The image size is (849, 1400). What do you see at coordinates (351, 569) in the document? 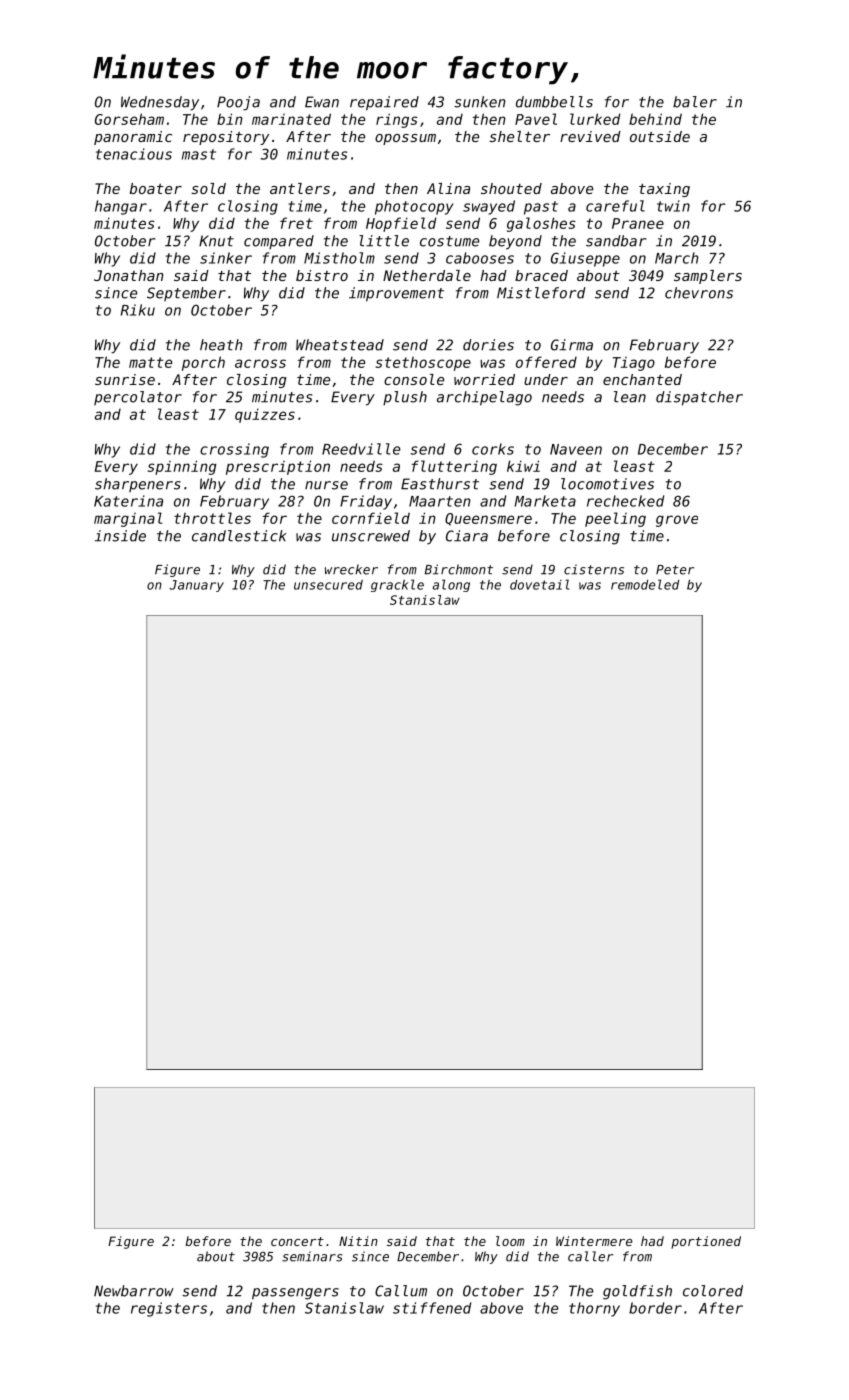
I see `wrecker` at bounding box center [351, 569].
